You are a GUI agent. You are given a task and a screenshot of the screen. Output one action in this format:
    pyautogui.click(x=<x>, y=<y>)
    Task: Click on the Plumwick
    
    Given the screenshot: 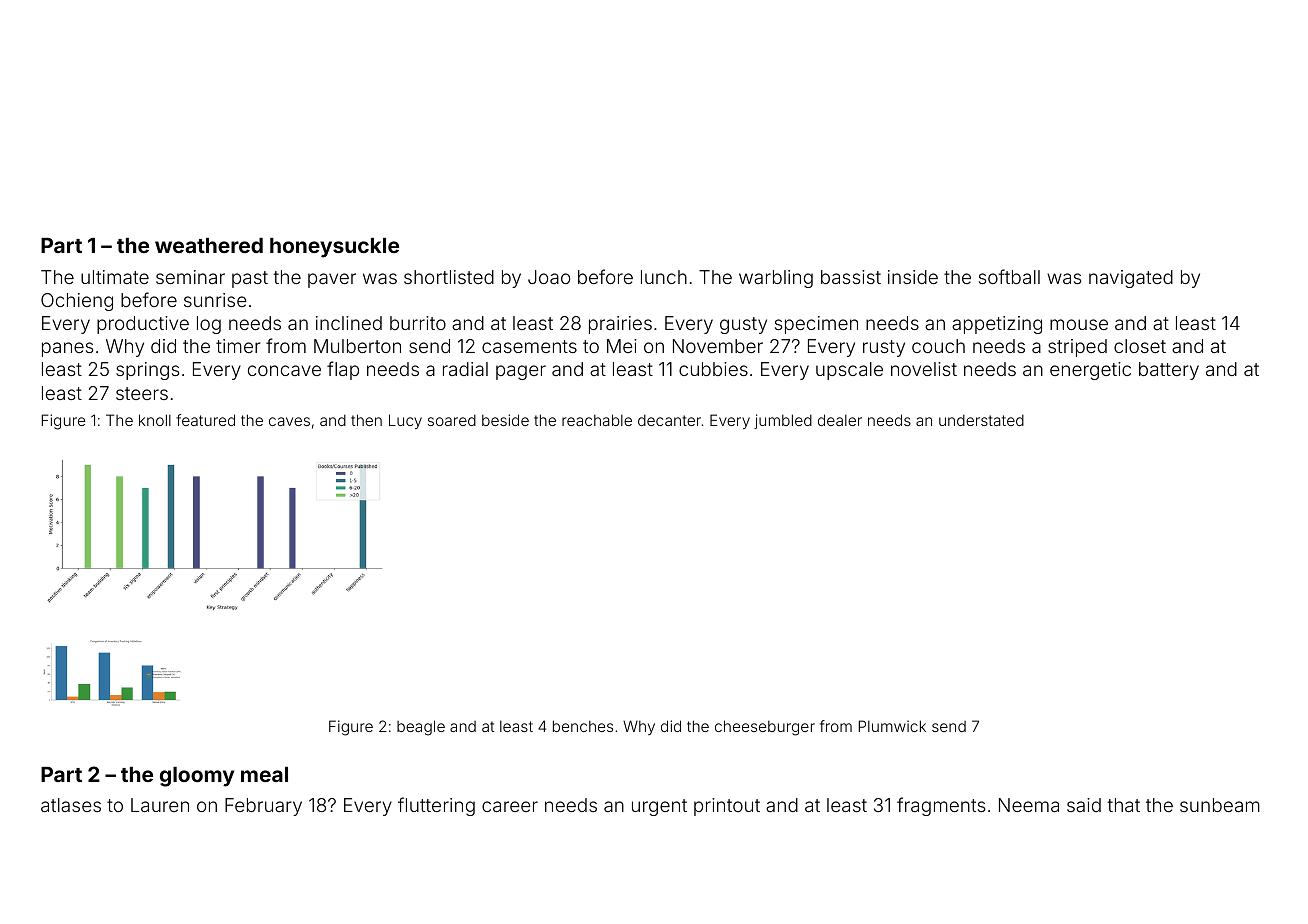 What is the action you would take?
    pyautogui.click(x=892, y=726)
